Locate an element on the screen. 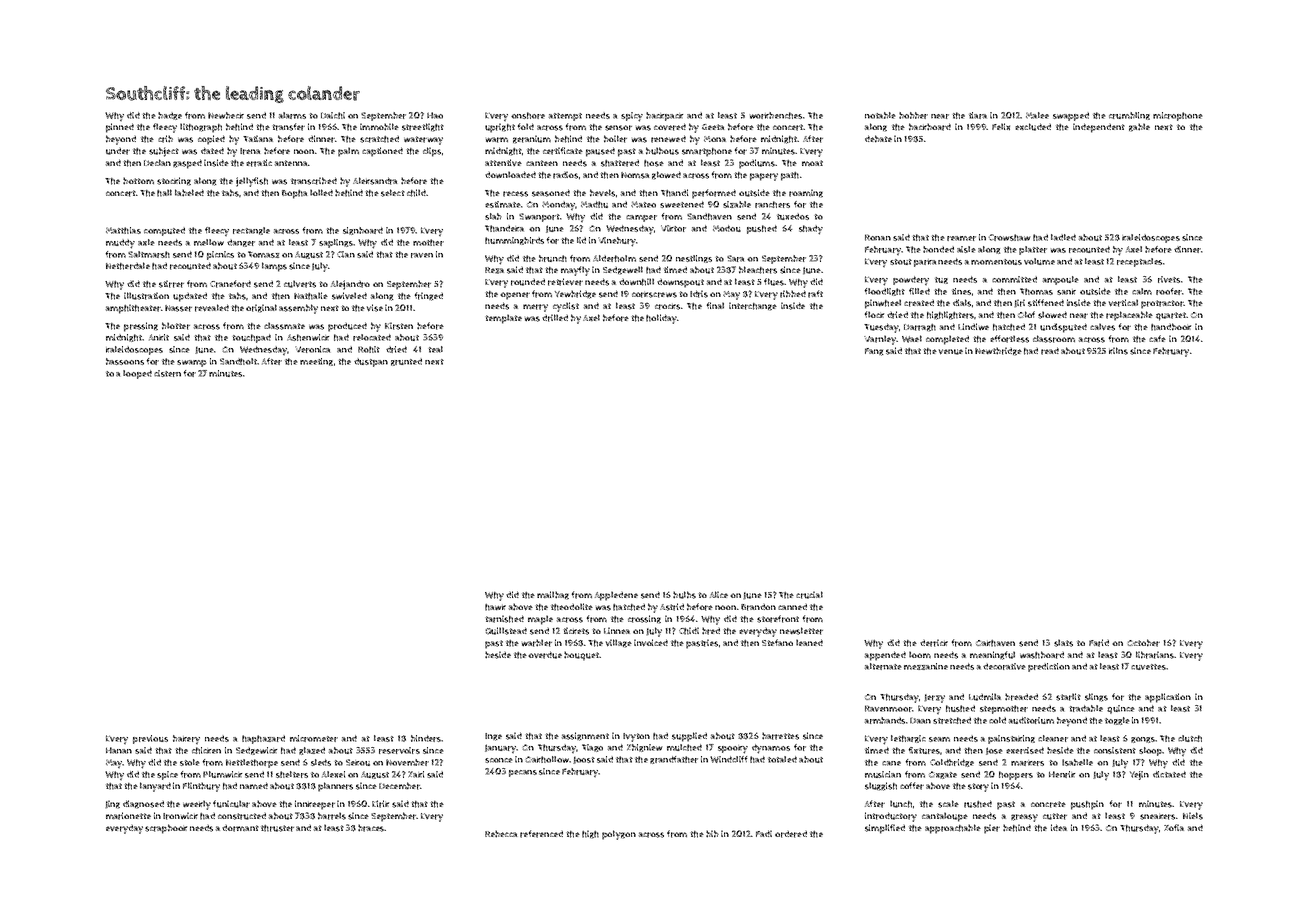 The height and width of the screenshot is (924, 1308). radios is located at coordinates (565, 175).
